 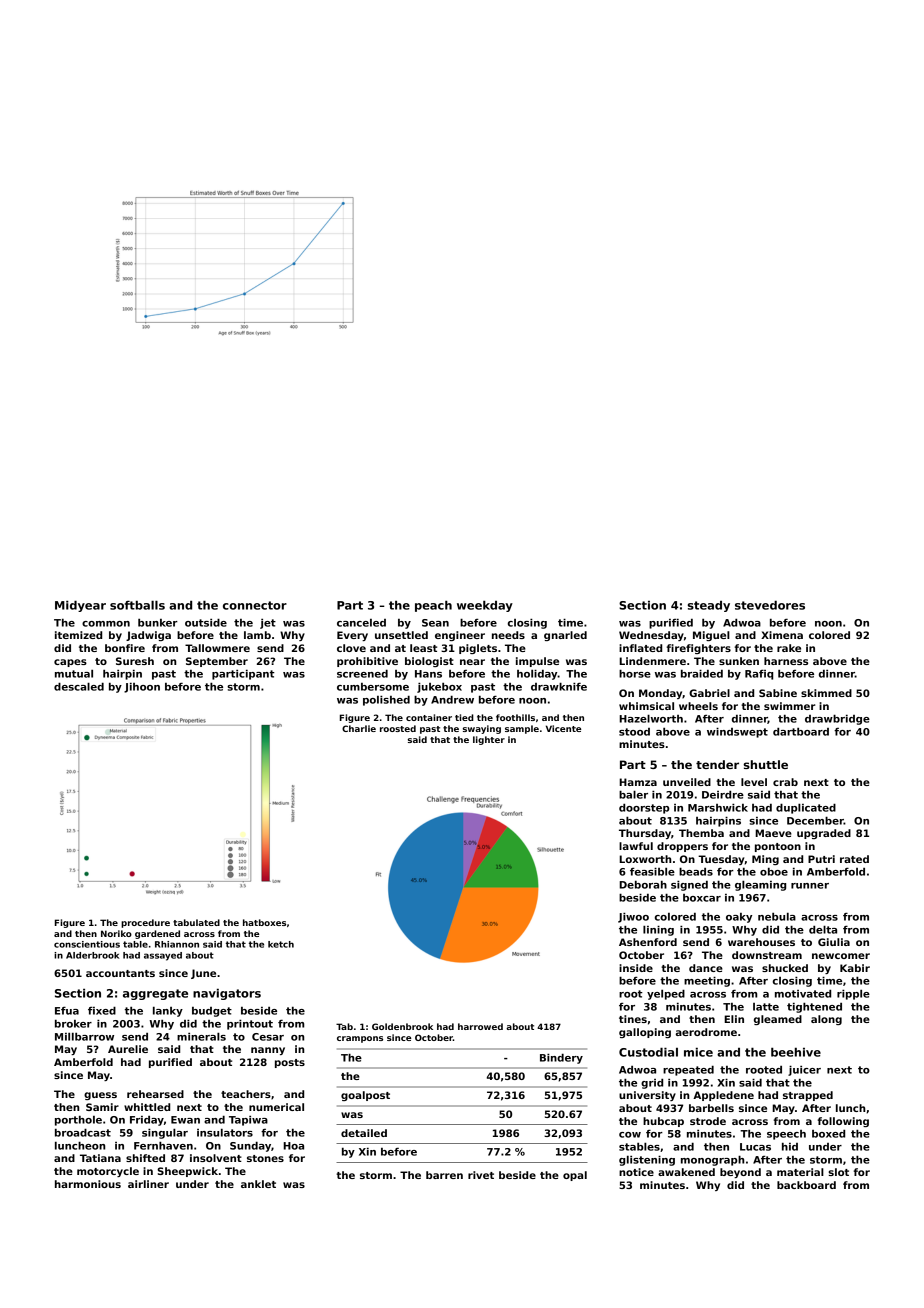 I want to click on Goldenbrook, so click(x=402, y=1026).
